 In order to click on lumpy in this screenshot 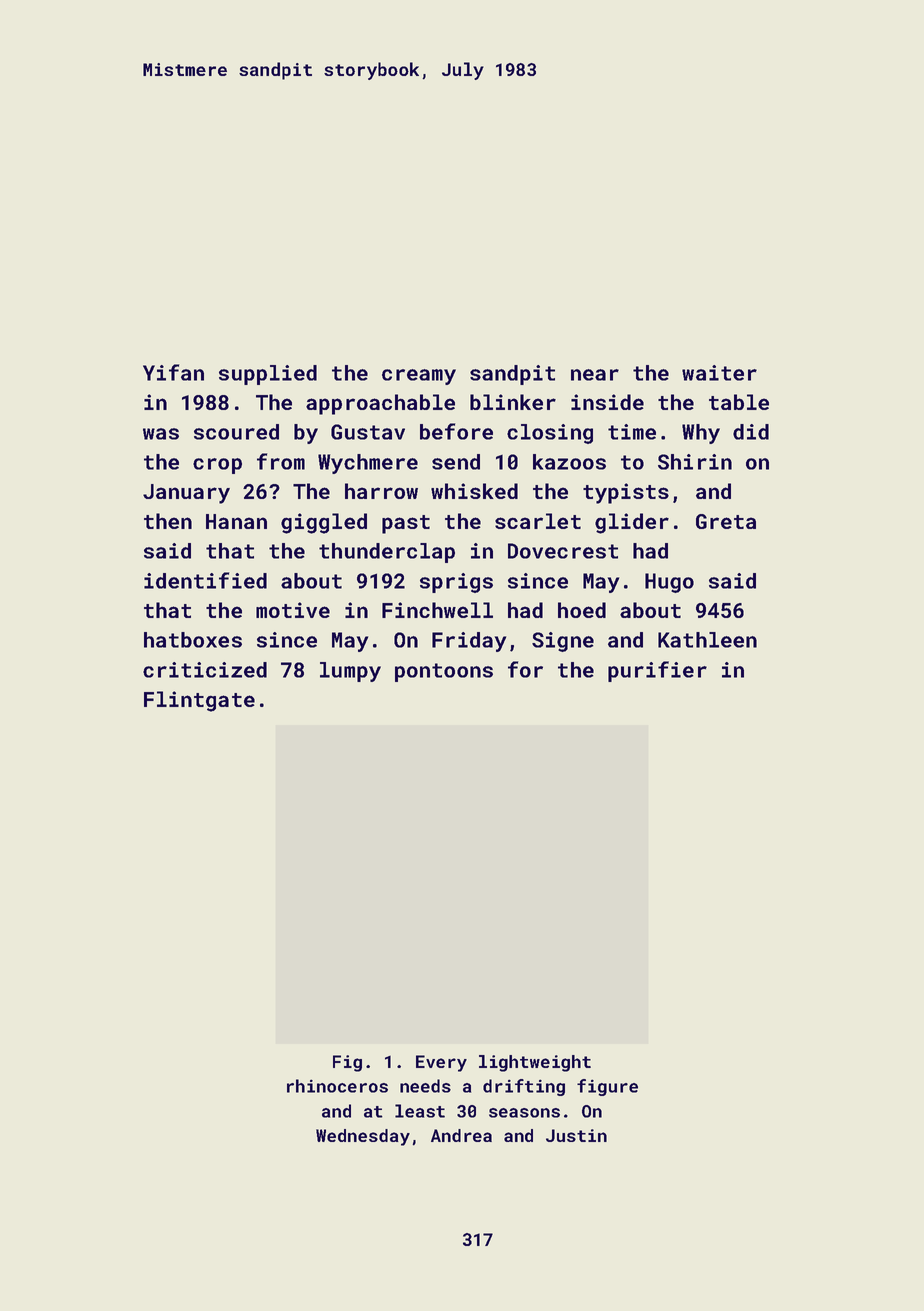, I will do `click(350, 672)`.
